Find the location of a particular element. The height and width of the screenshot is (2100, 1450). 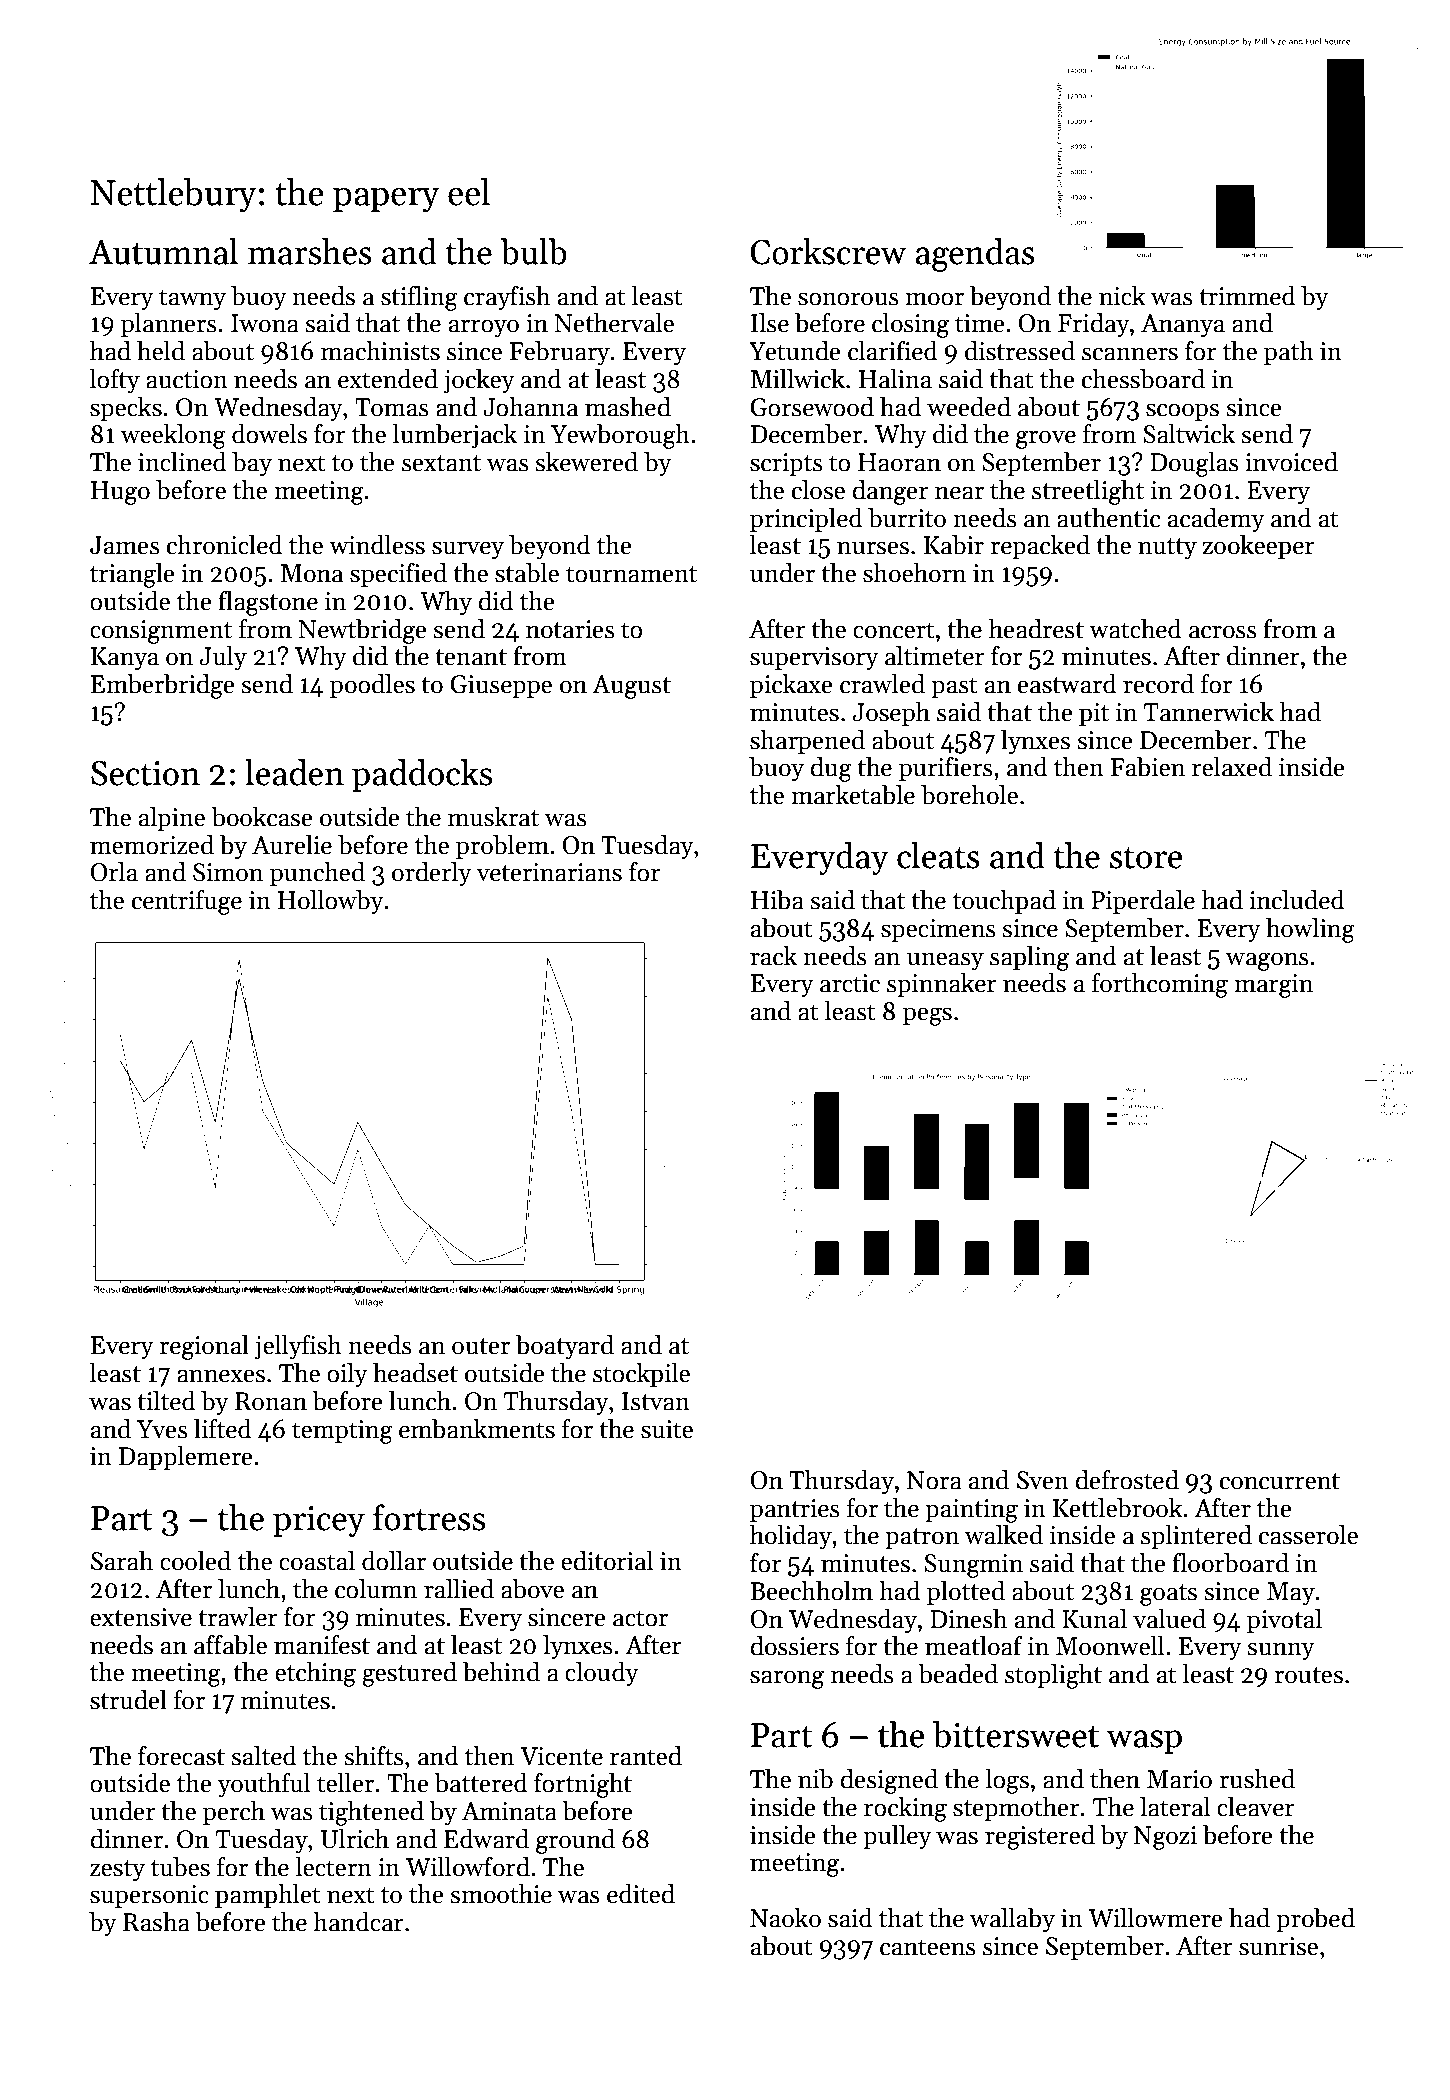

ranted is located at coordinates (646, 1756).
